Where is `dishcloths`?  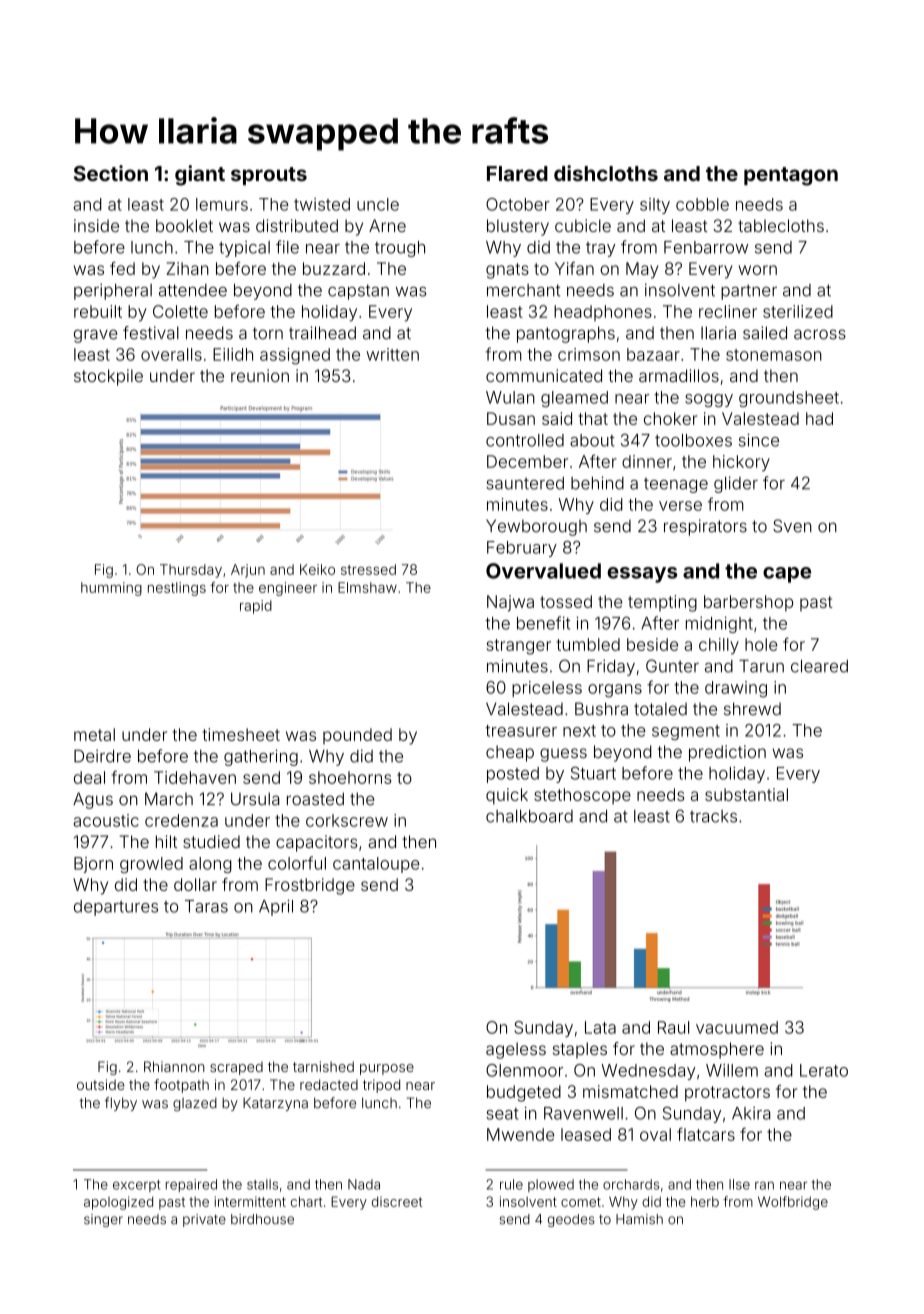 dishcloths is located at coordinates (606, 173).
